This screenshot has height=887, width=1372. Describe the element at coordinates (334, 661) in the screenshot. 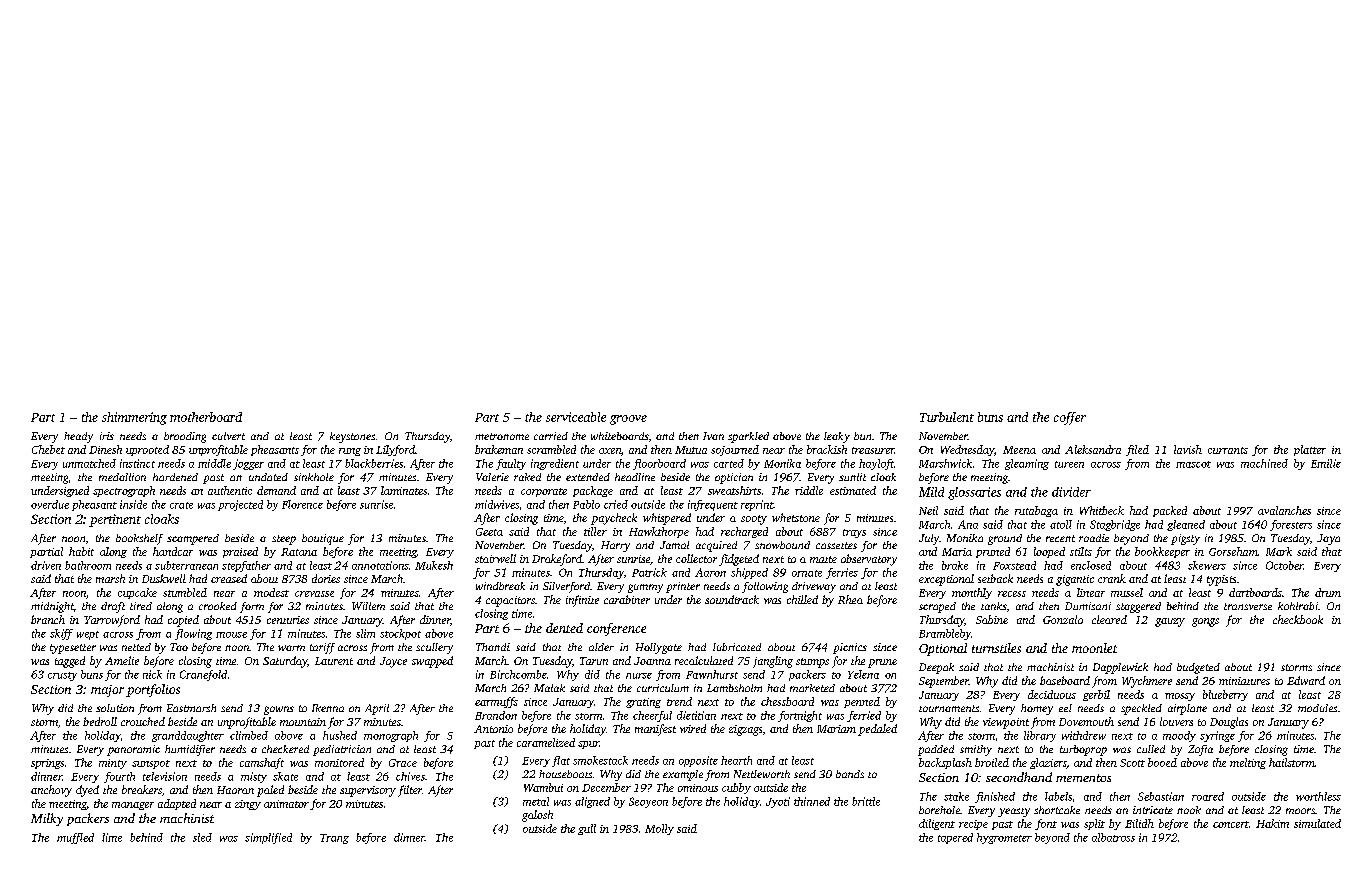

I see `Laurent` at that location.
